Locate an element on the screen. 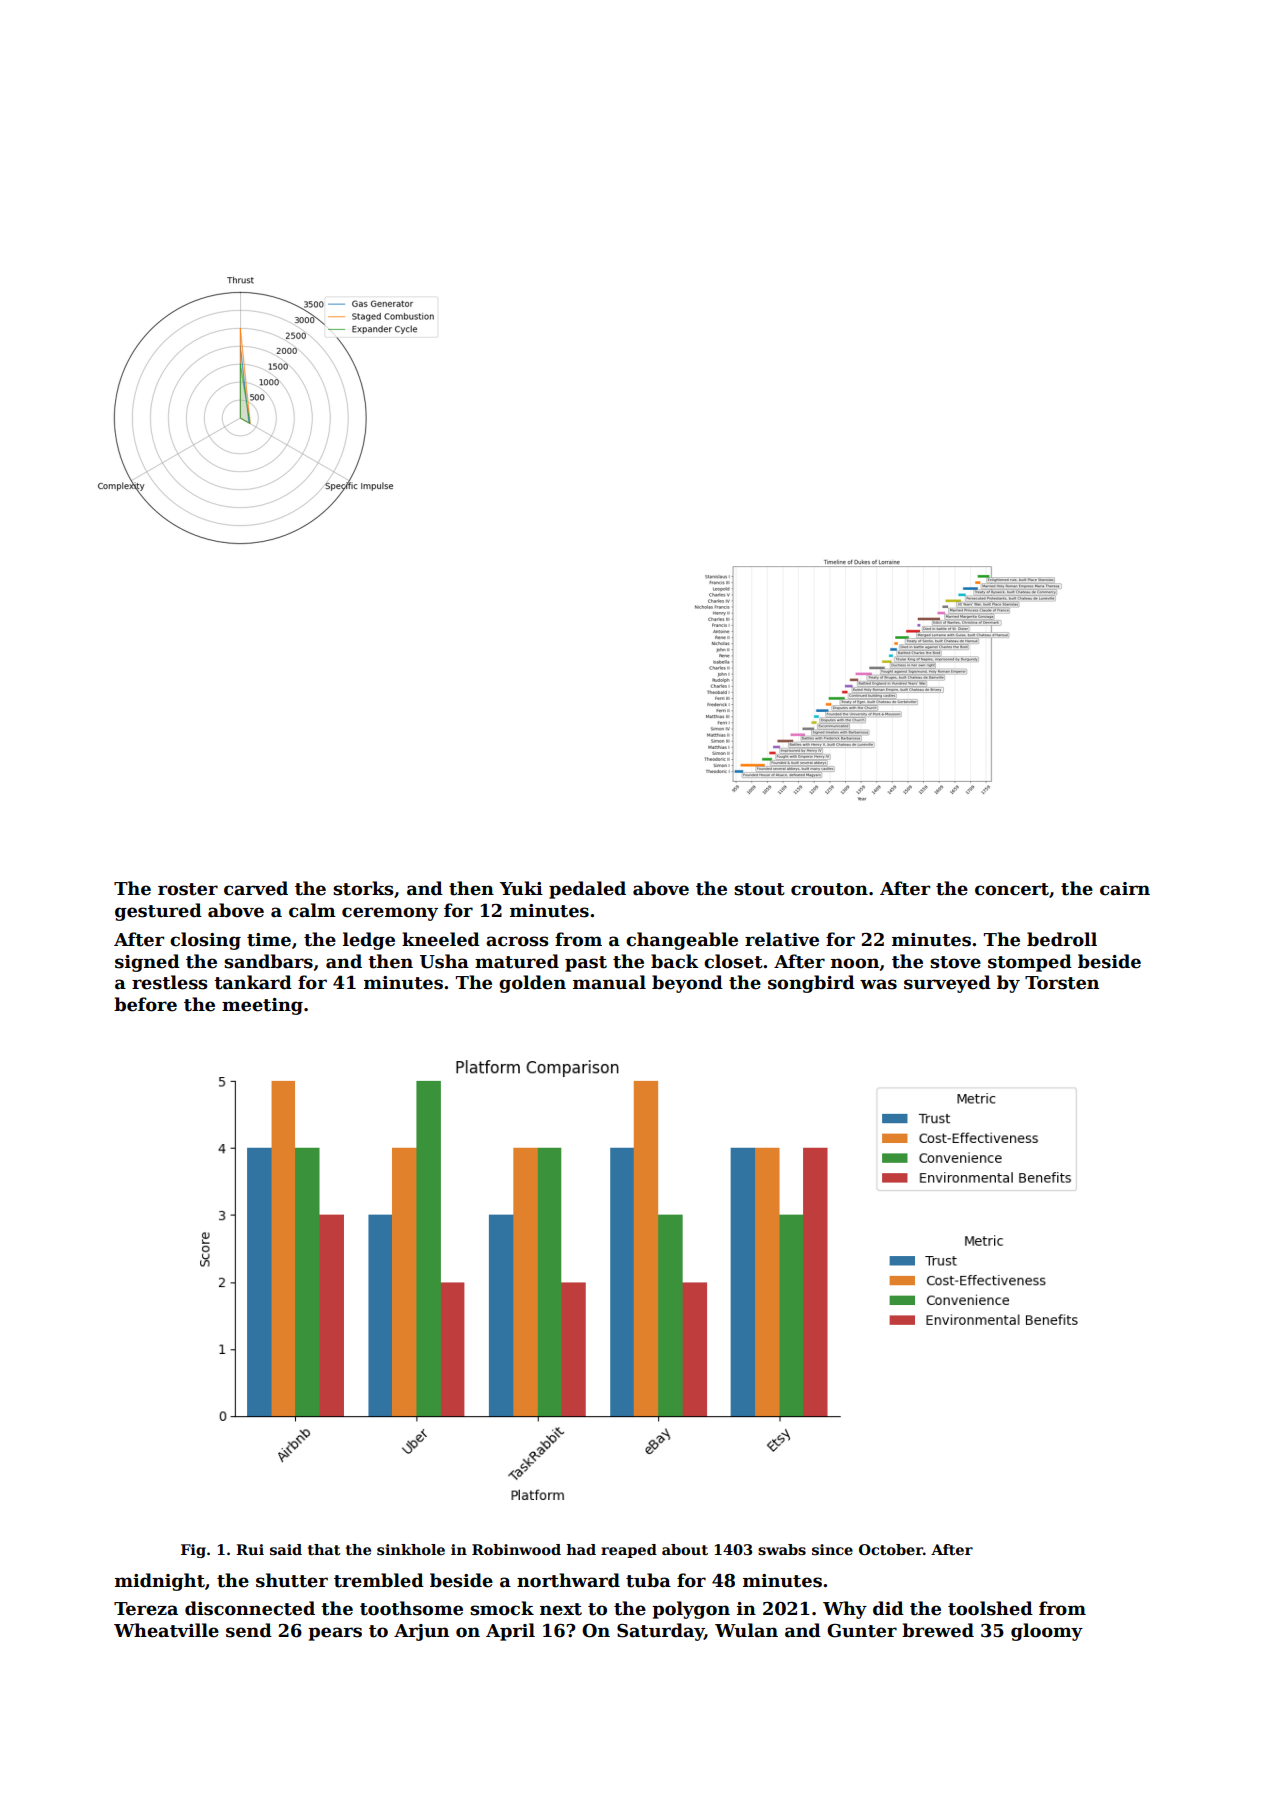 Image resolution: width=1272 pixels, height=1798 pixels. swabs is located at coordinates (782, 1549).
